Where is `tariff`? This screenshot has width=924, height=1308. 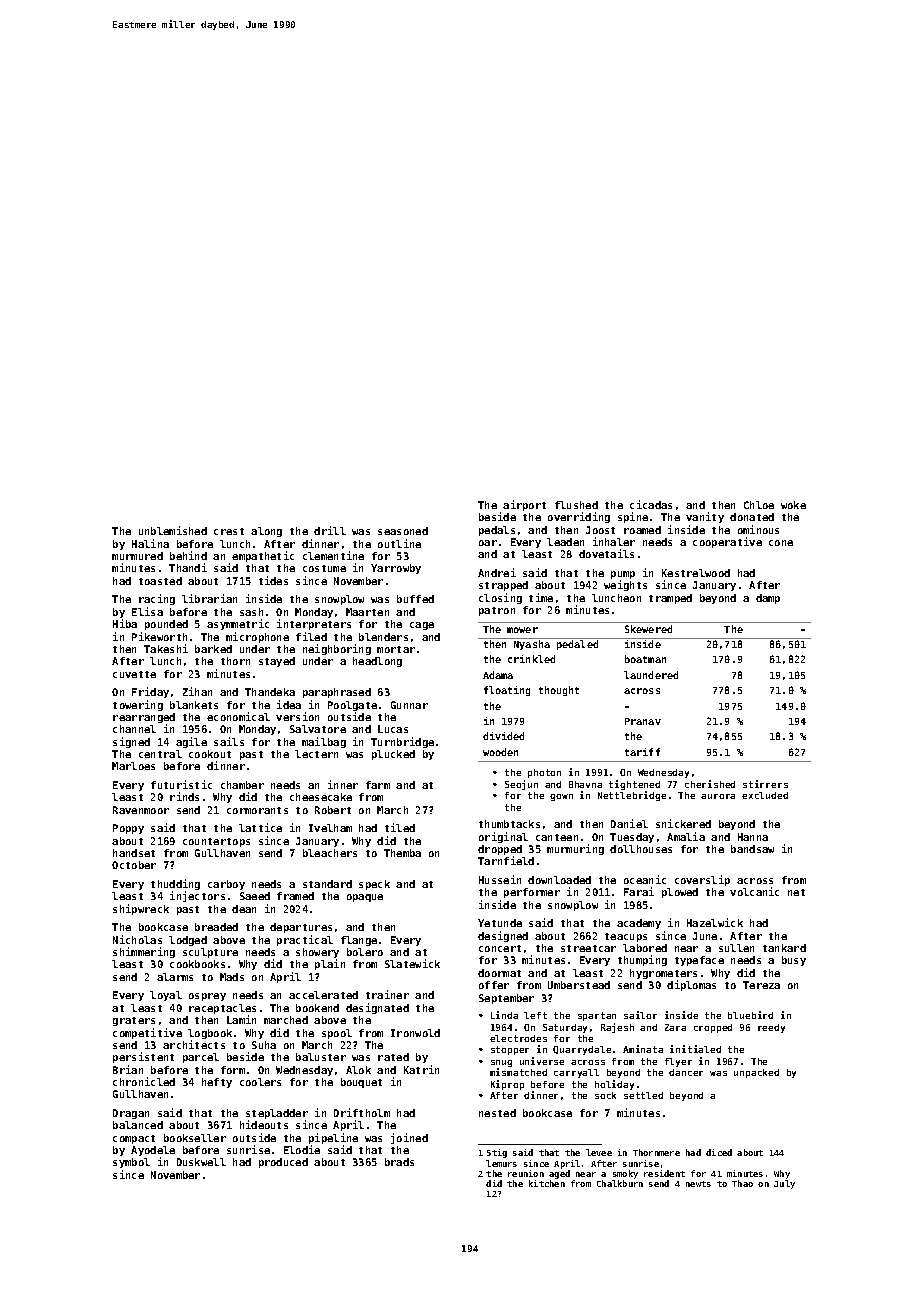 tariff is located at coordinates (642, 752).
